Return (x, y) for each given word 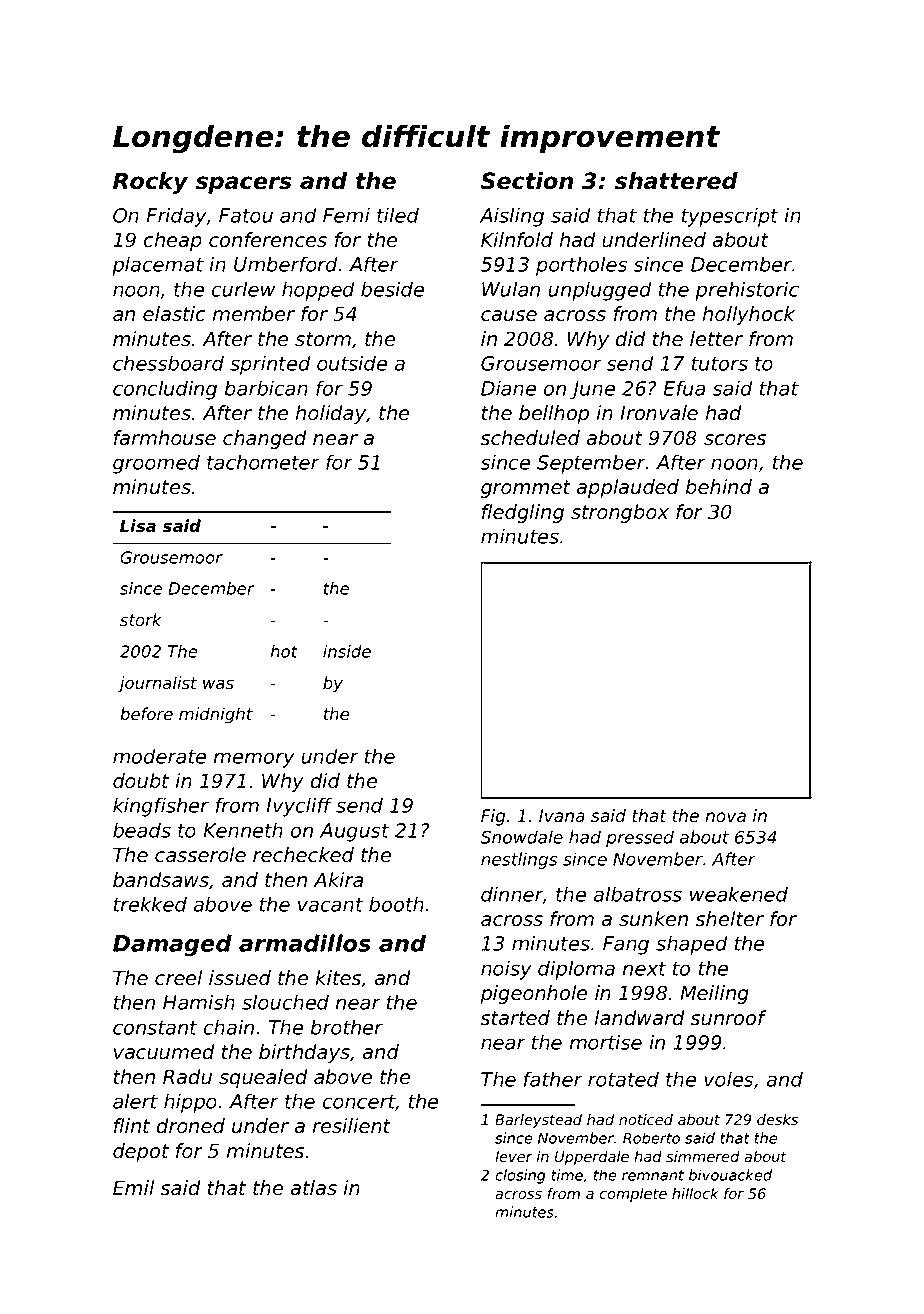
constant (155, 1028)
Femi (346, 215)
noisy (506, 970)
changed (265, 439)
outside (352, 363)
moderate (159, 756)
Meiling (714, 994)
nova (725, 817)
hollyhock (749, 315)
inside (347, 651)
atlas (314, 1188)
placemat (158, 266)
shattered (676, 181)
